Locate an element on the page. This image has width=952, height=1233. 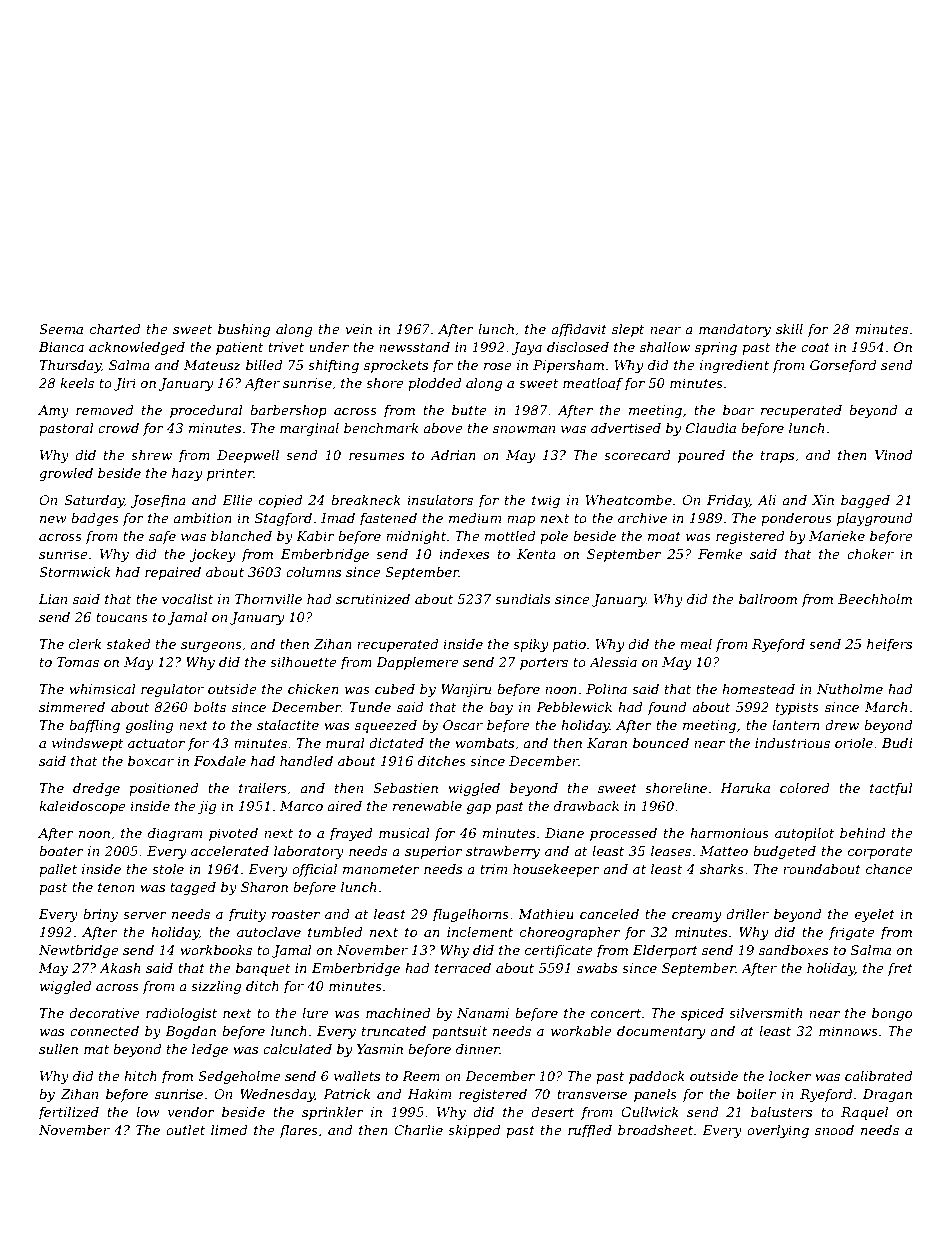
limed is located at coordinates (229, 1130).
